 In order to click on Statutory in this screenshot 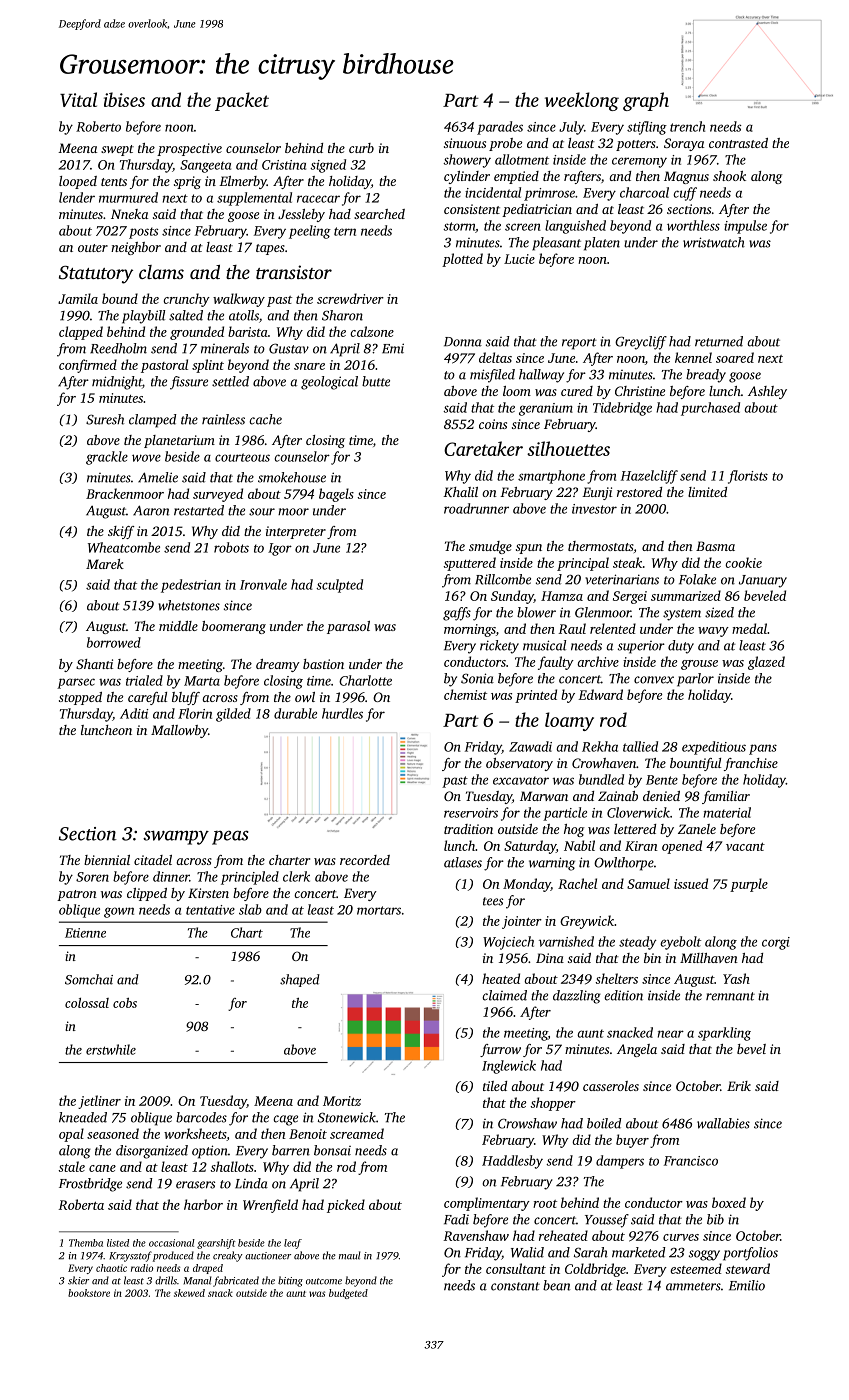, I will do `click(96, 275)`.
